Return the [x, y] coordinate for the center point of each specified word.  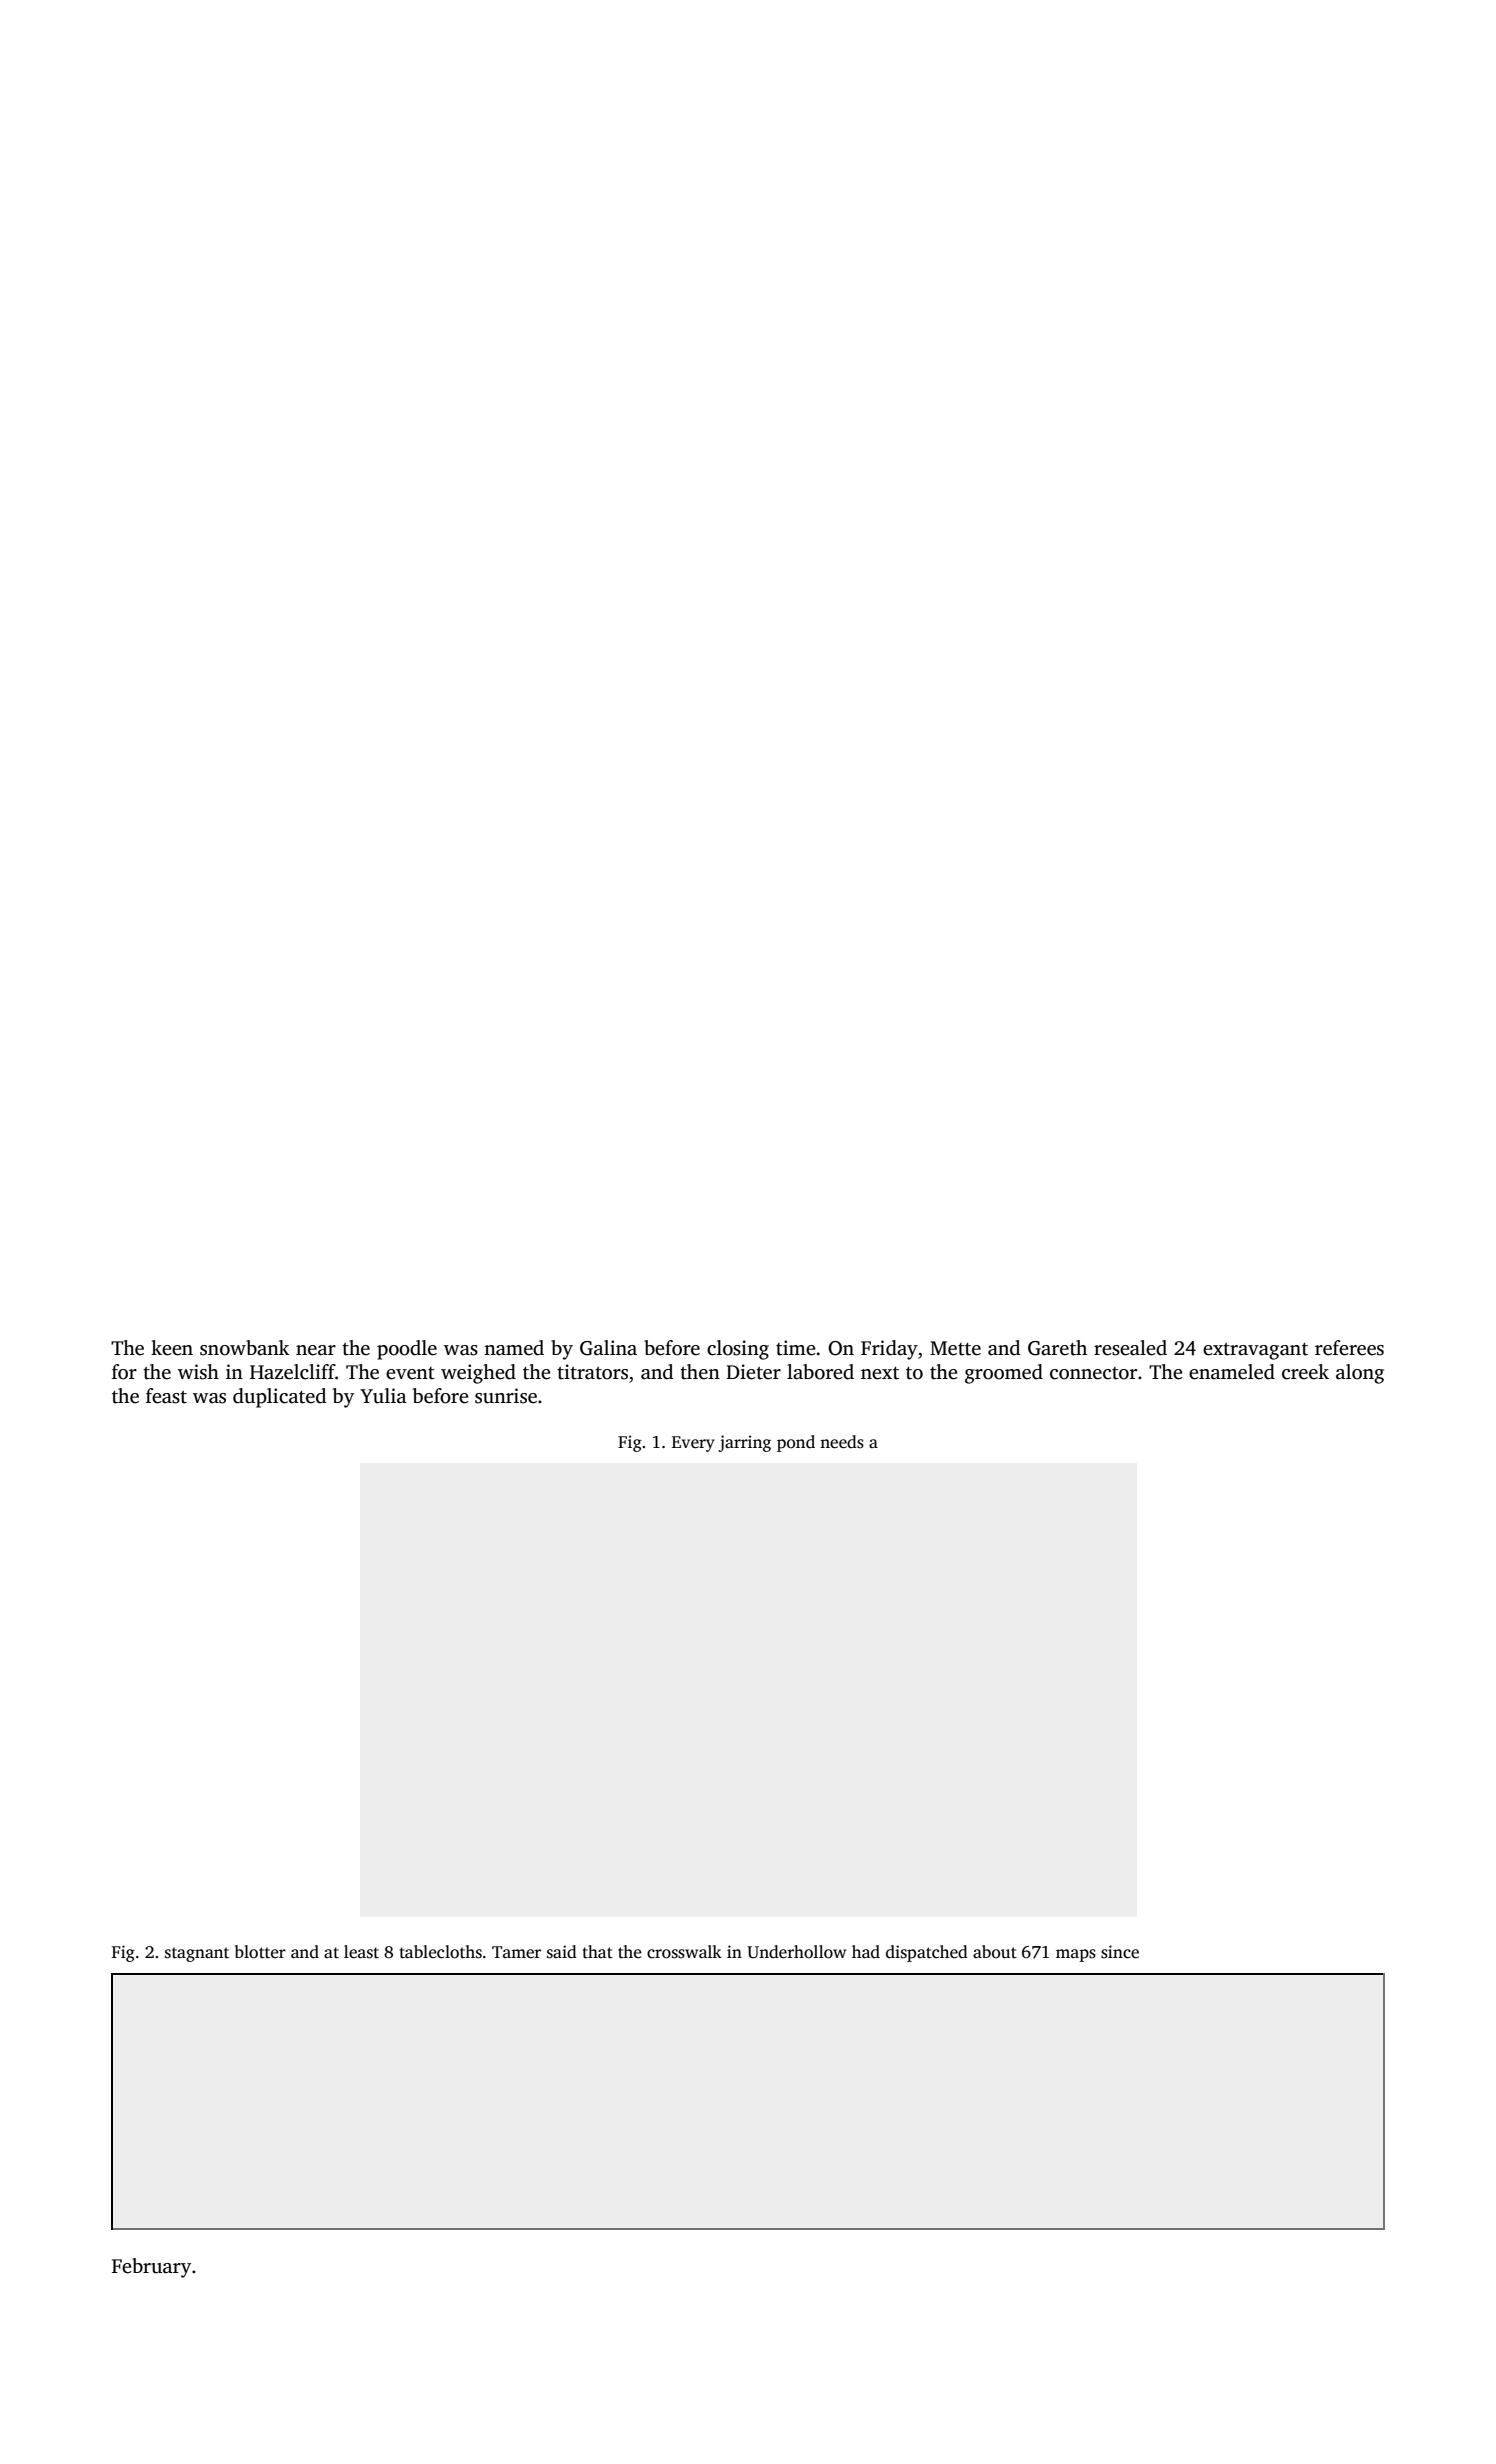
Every [693, 1444]
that [598, 1952]
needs [842, 1442]
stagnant [197, 1954]
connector [1093, 1373]
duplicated [279, 1398]
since [1120, 1952]
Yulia [383, 1396]
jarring [744, 1443]
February [151, 2268]
